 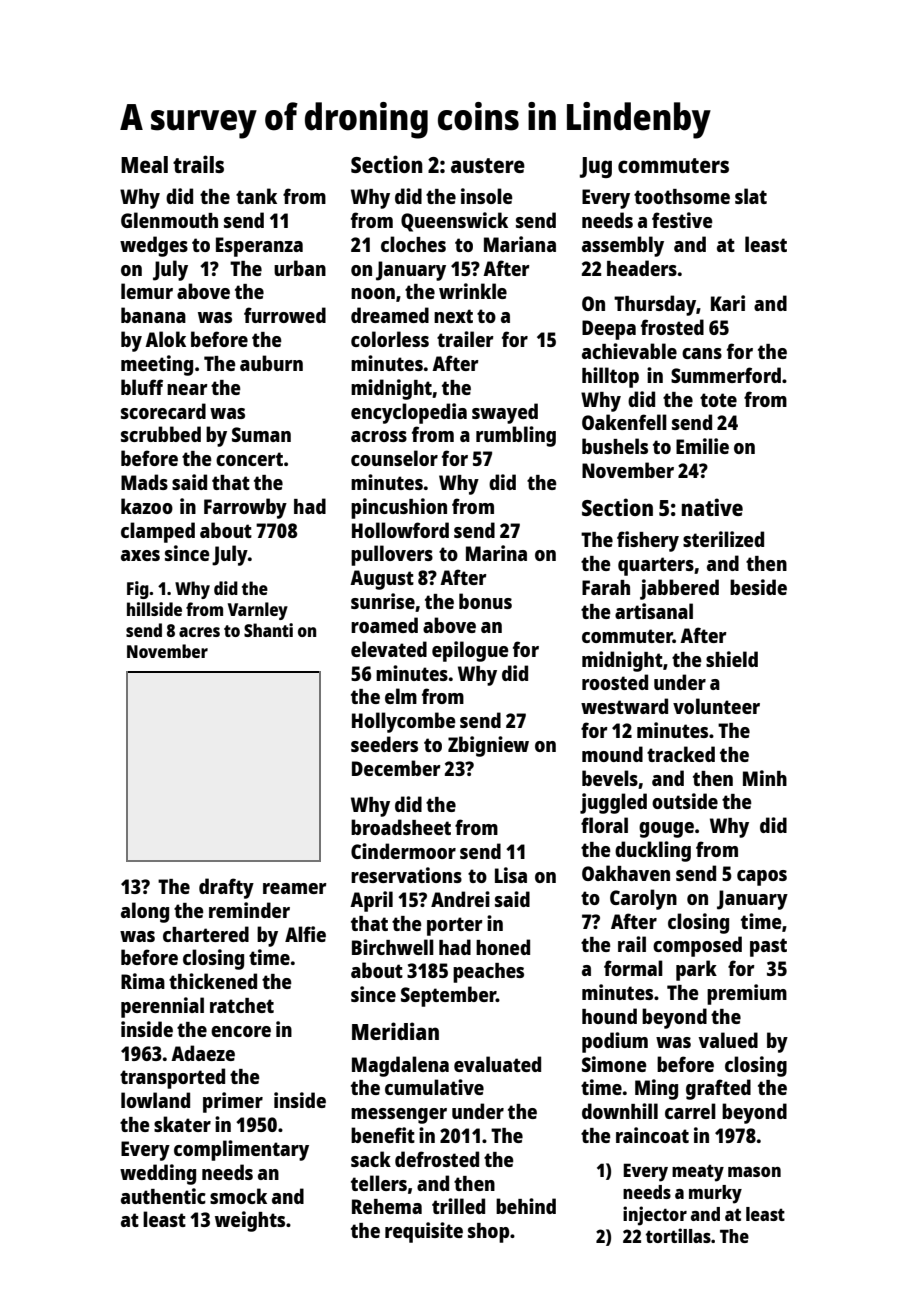 What do you see at coordinates (154, 609) in the page?
I see `hillside` at bounding box center [154, 609].
